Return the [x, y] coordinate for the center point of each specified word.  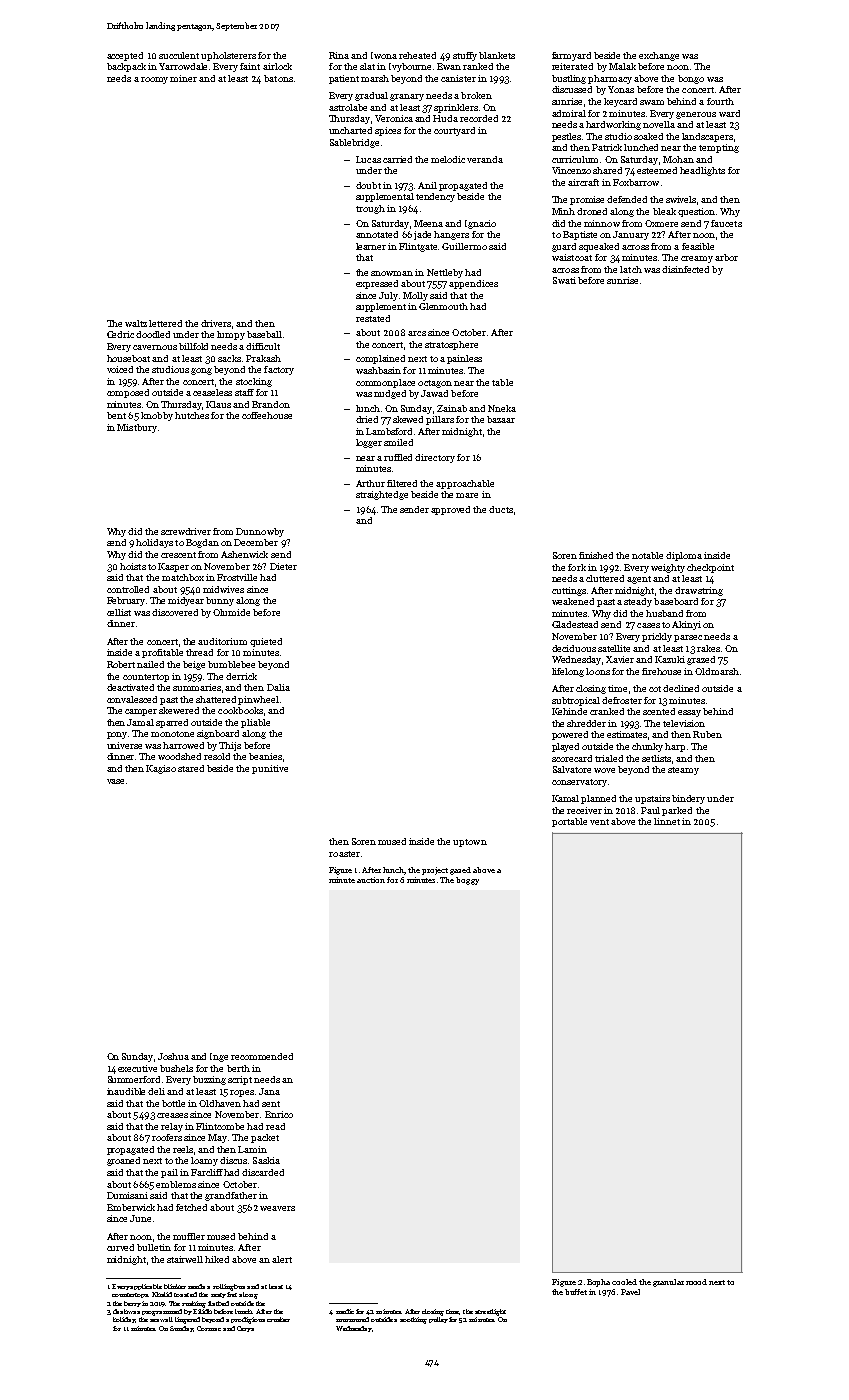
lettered [165, 323]
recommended [262, 1056]
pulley [438, 1320]
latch [631, 269]
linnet [667, 821]
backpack [126, 67]
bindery [688, 799]
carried [397, 159]
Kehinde [569, 711]
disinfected [685, 269]
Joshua [173, 1056]
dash [120, 1311]
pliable [255, 723]
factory [279, 370]
